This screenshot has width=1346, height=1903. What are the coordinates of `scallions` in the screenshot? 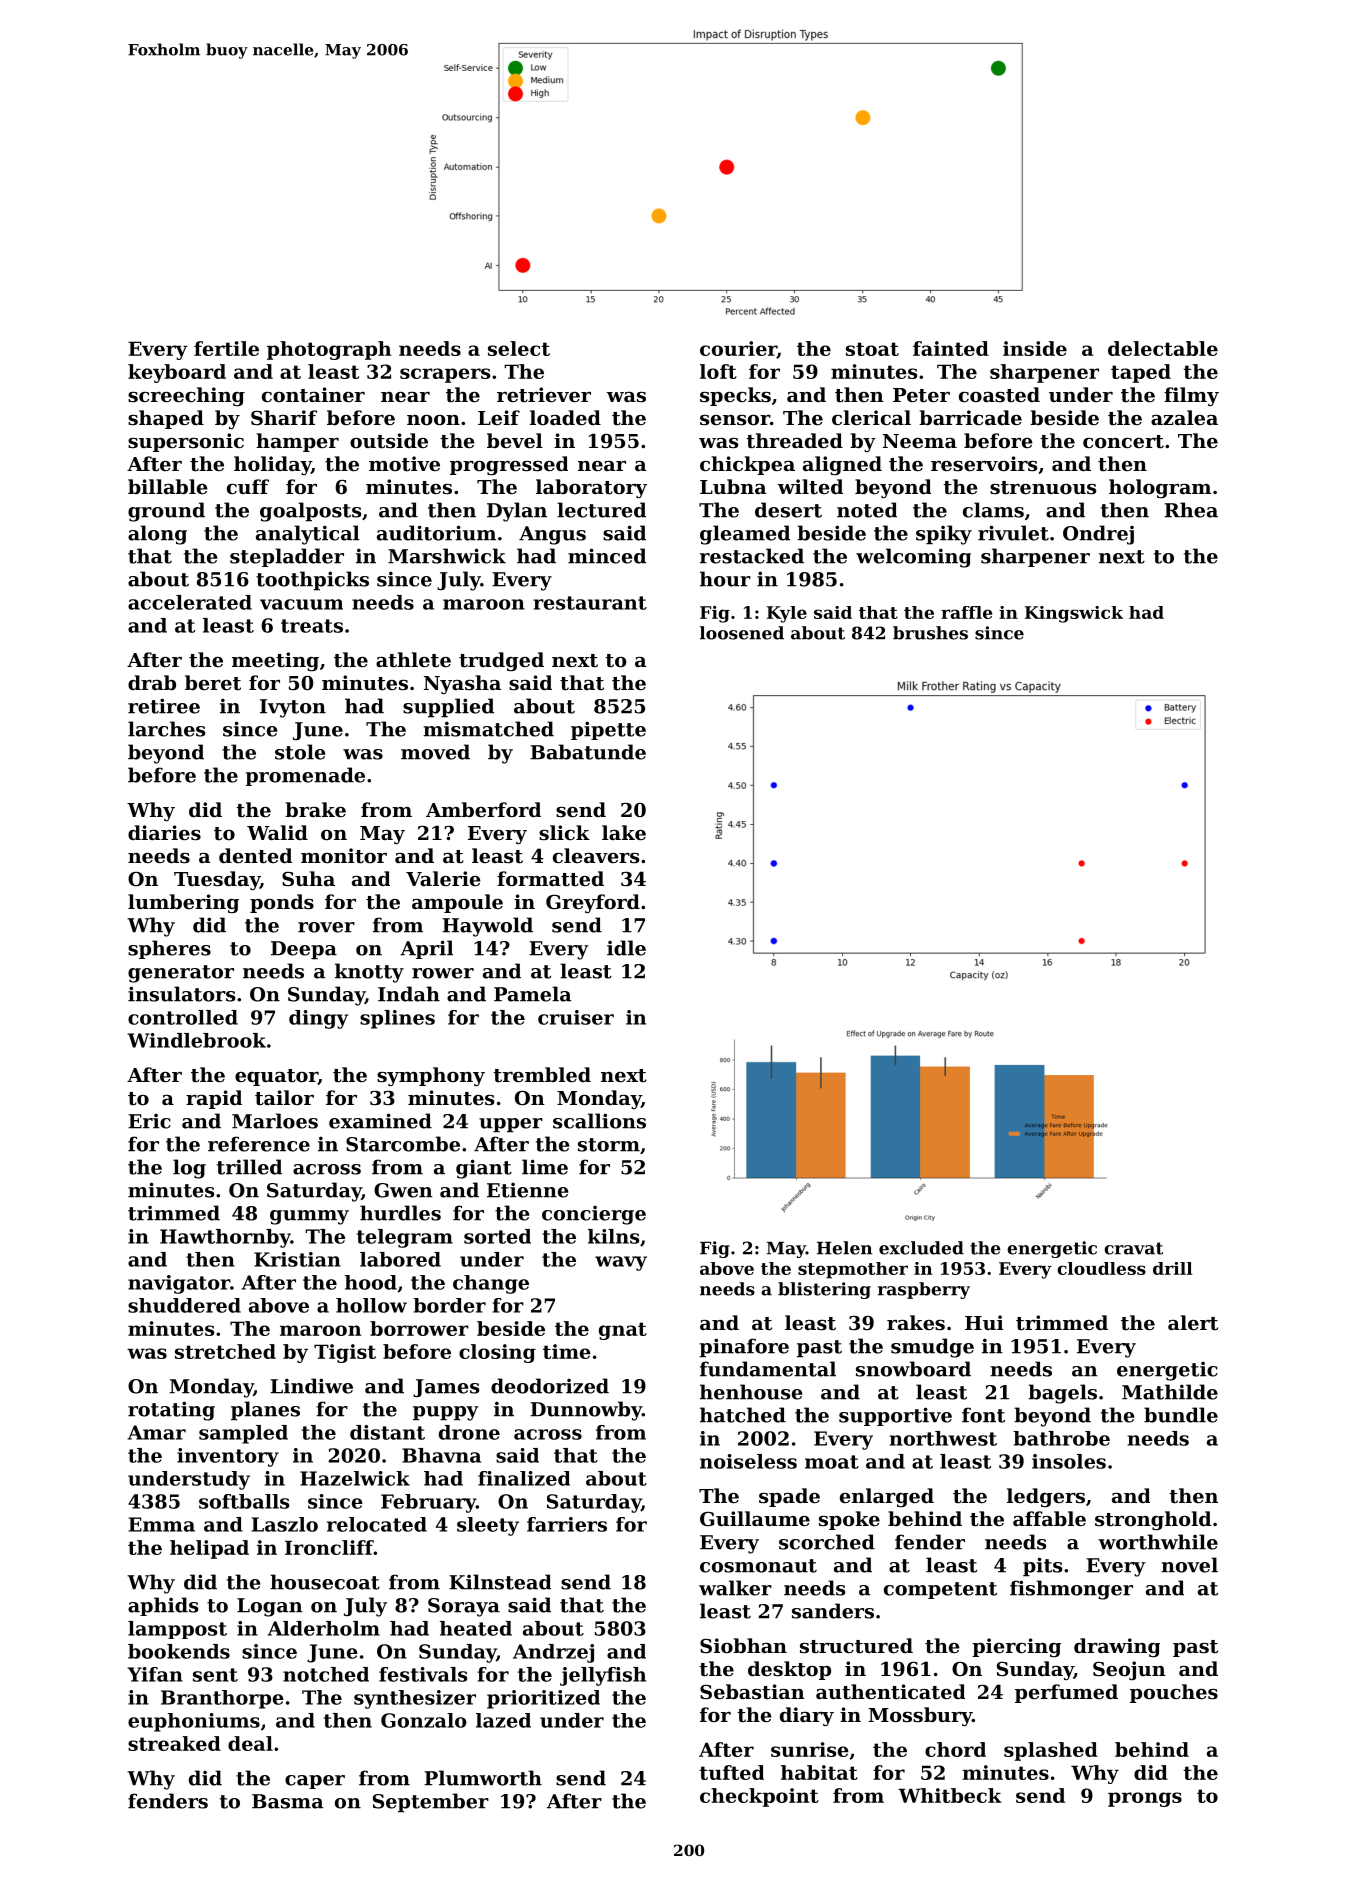 It's located at (599, 1121).
